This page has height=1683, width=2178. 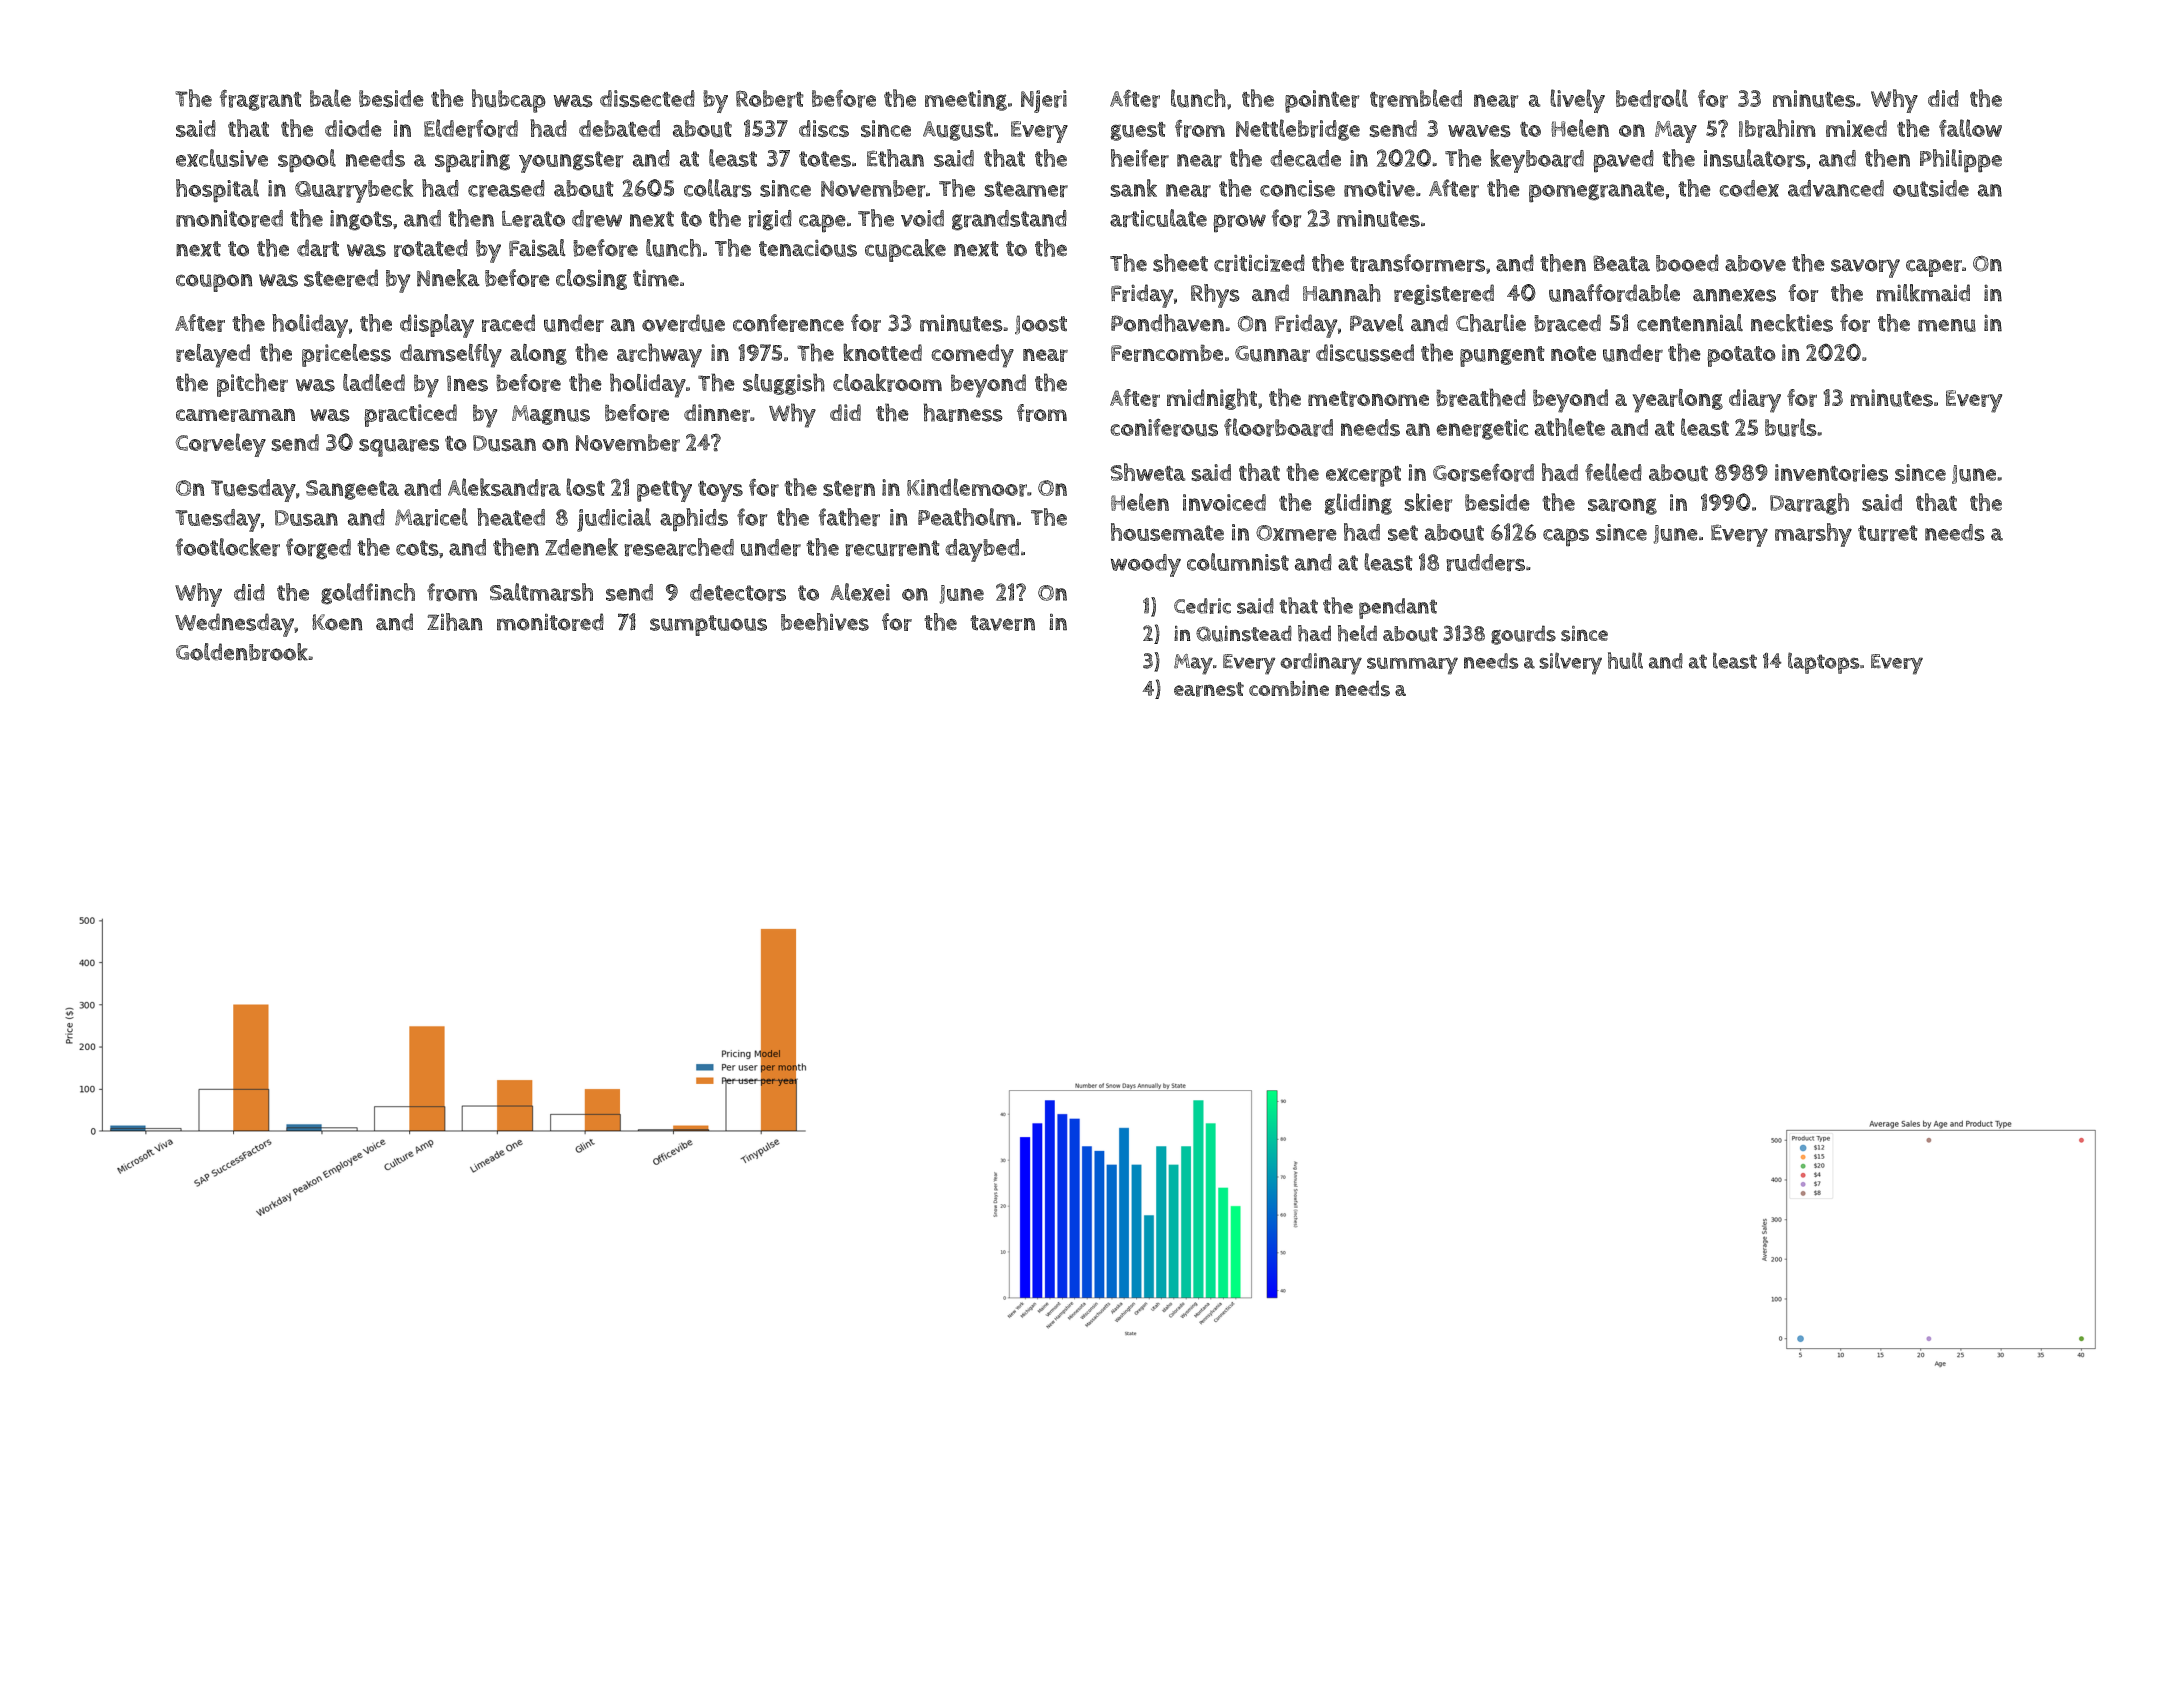 I want to click on mixed, so click(x=1856, y=128).
